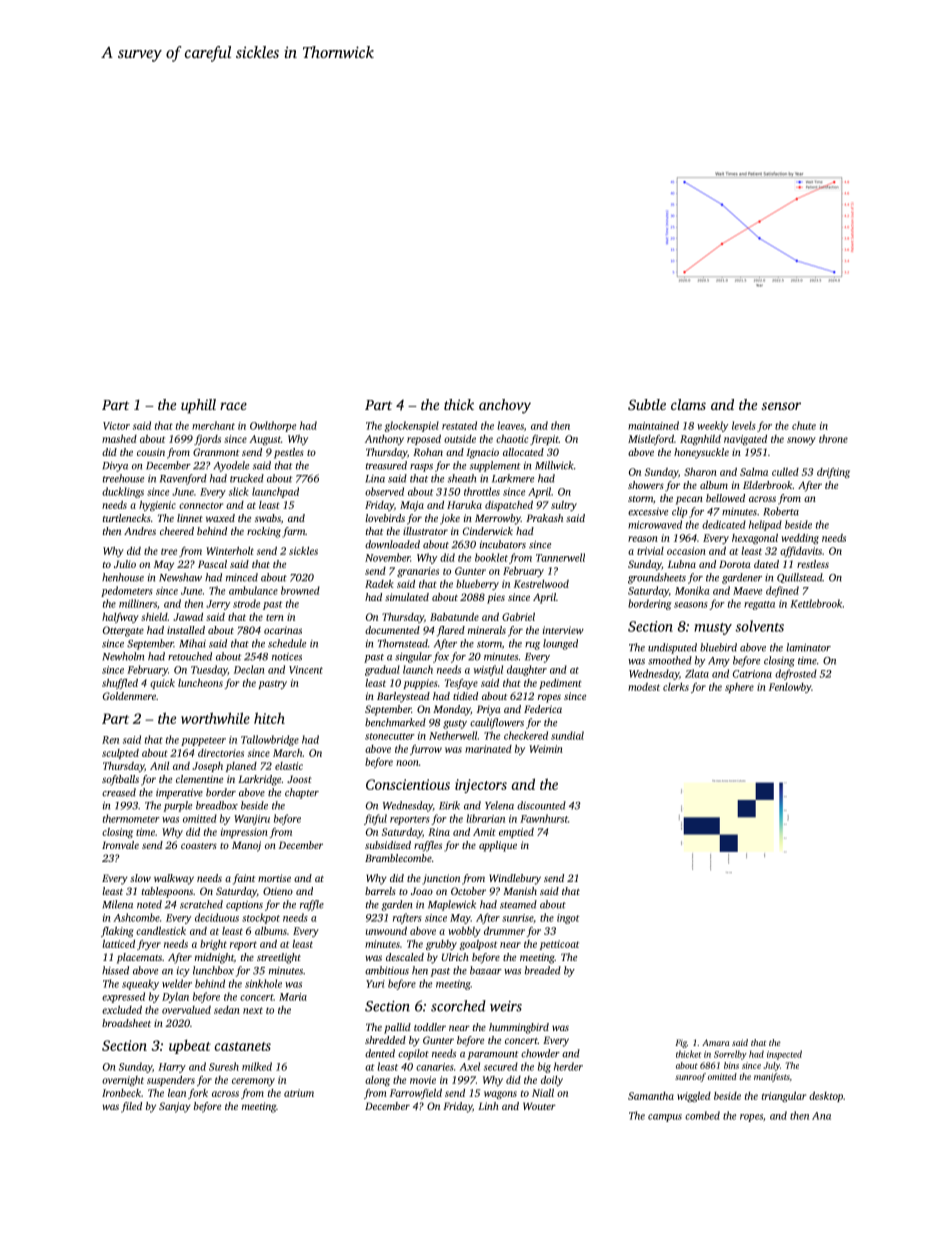 Image resolution: width=952 pixels, height=1233 pixels. I want to click on breadbox, so click(217, 805).
